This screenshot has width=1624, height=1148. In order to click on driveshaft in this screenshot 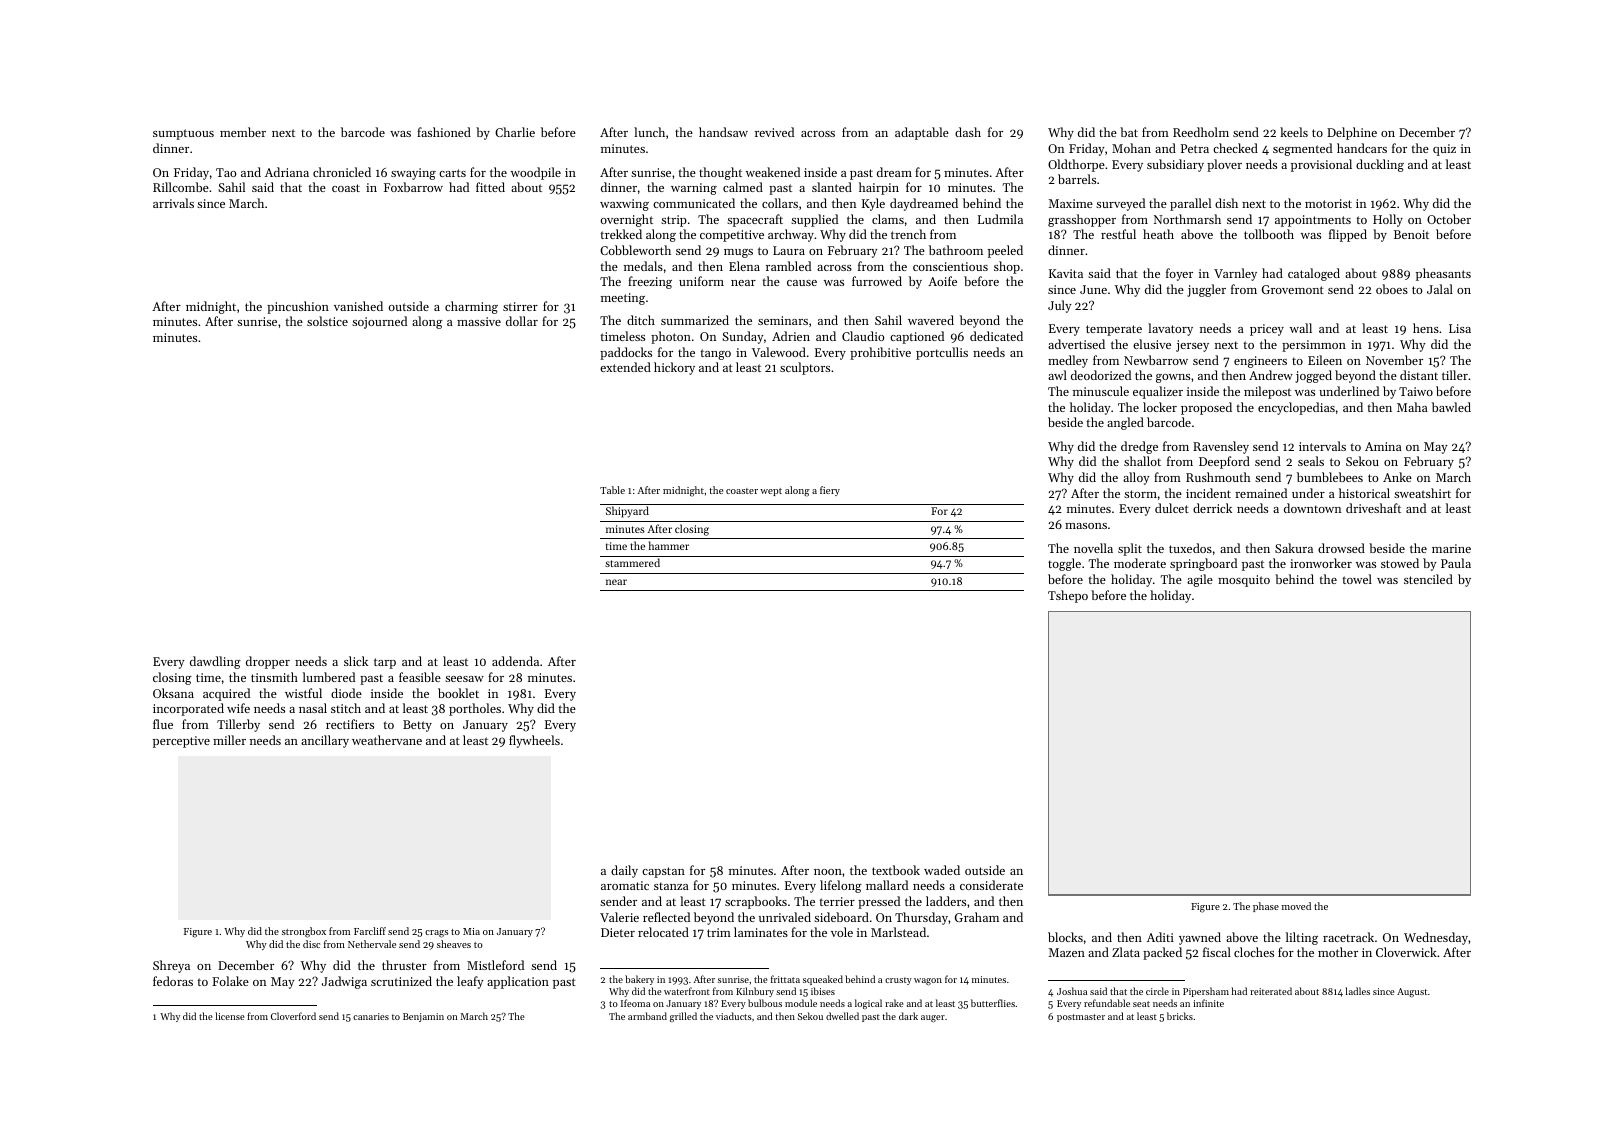, I will do `click(1373, 508)`.
